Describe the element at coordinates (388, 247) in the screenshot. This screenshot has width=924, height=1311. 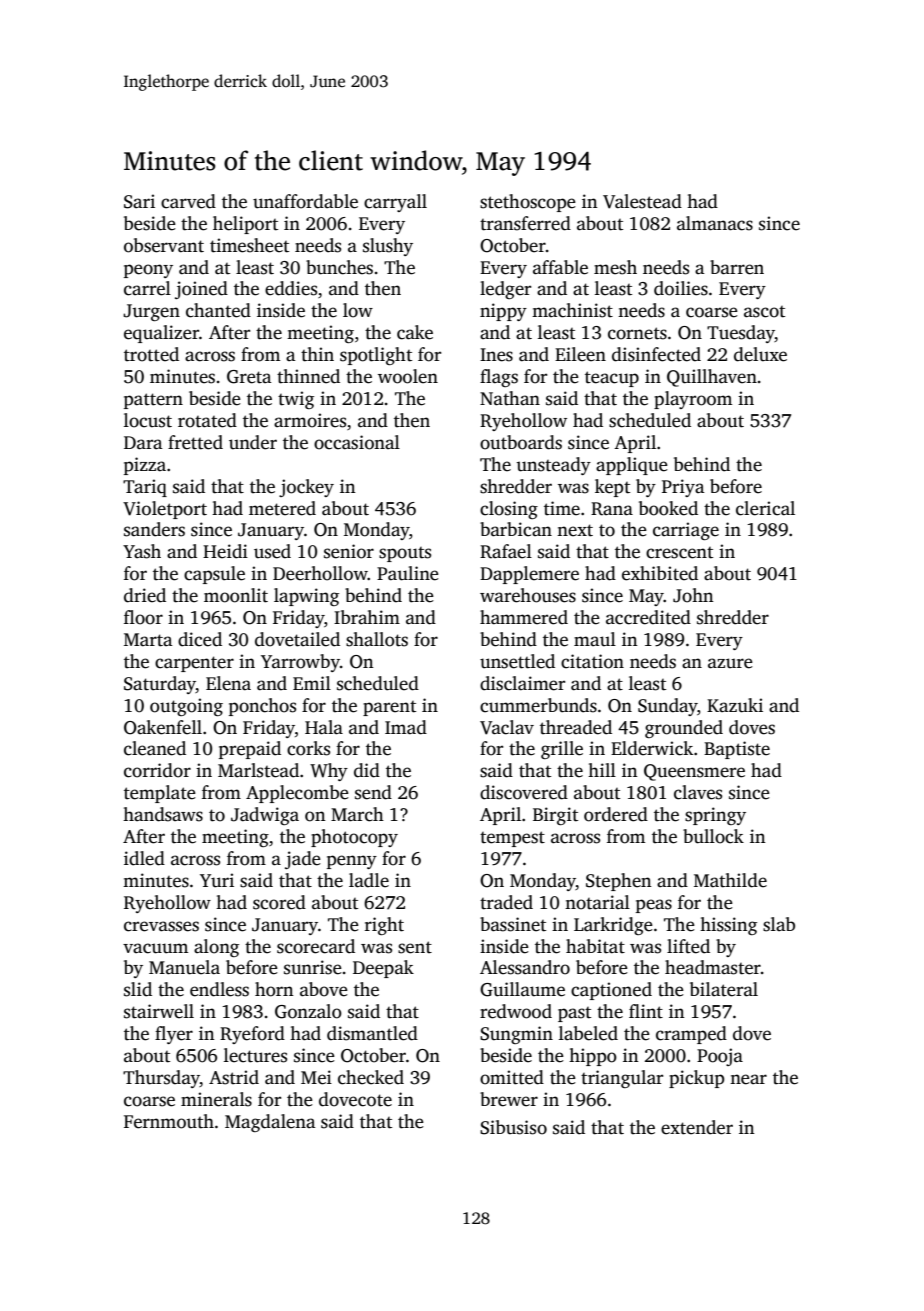
I see `slushy` at that location.
